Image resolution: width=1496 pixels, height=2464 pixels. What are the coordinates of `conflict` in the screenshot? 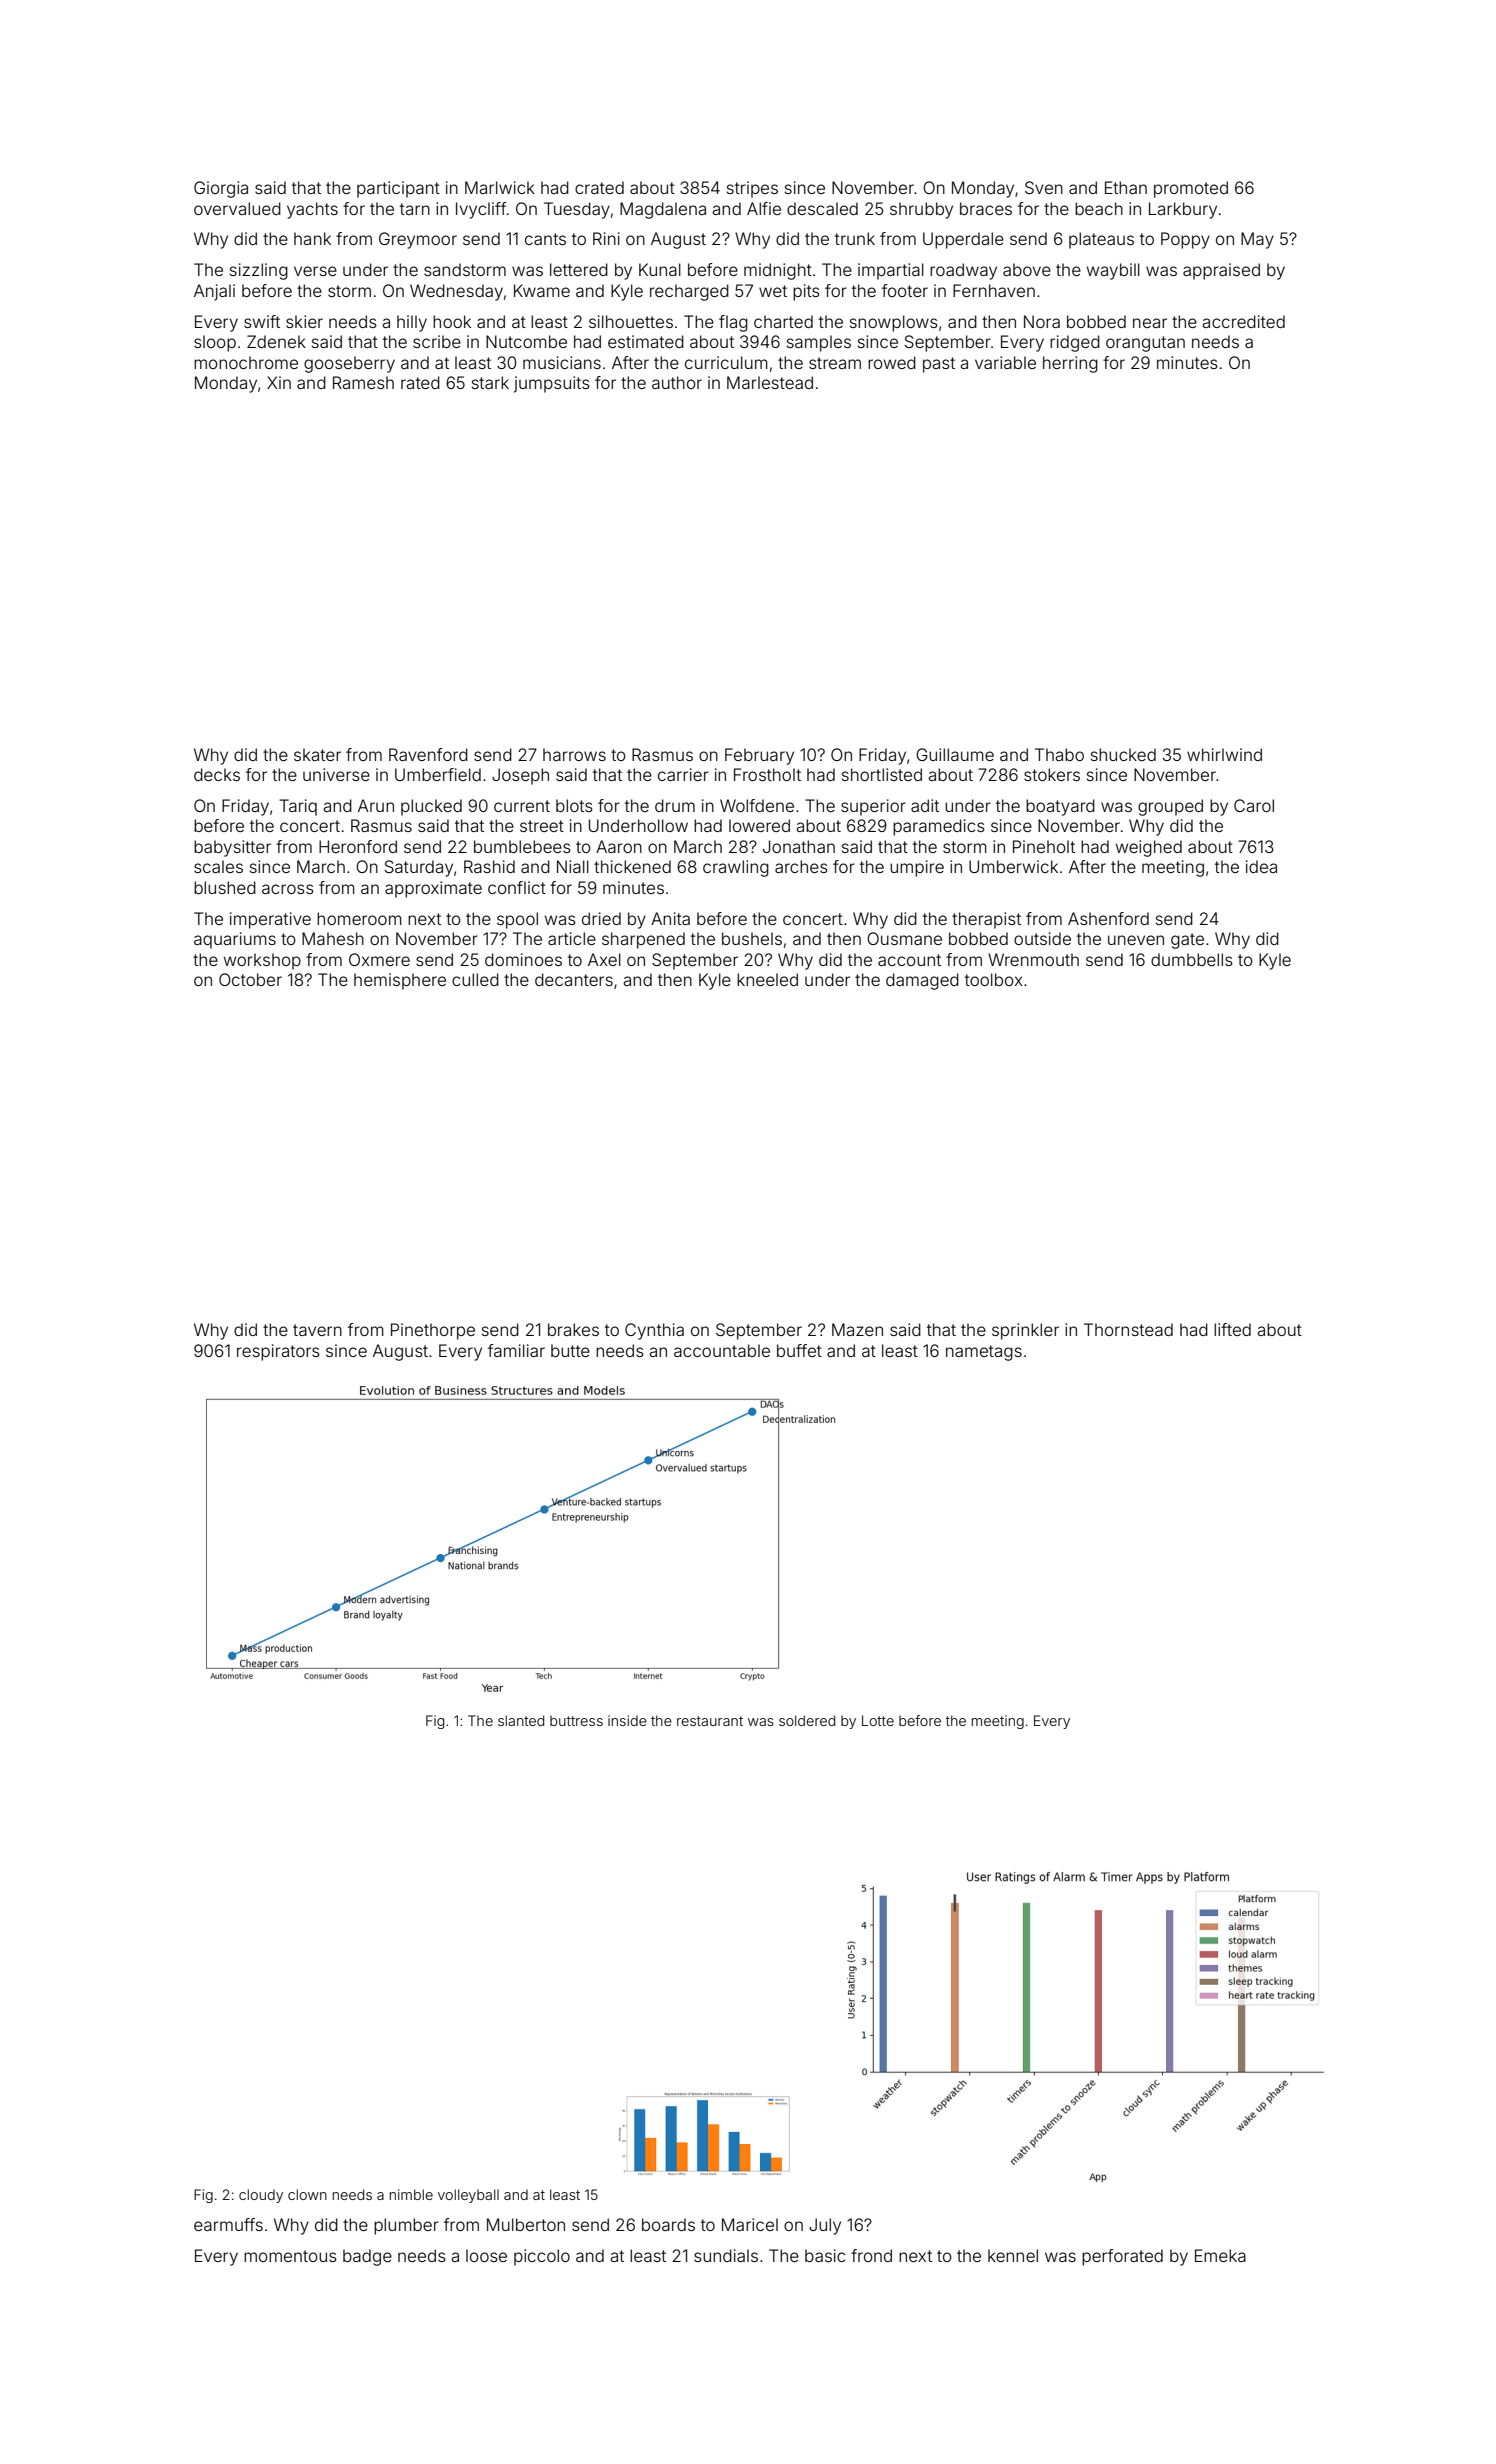 It's located at (517, 887).
